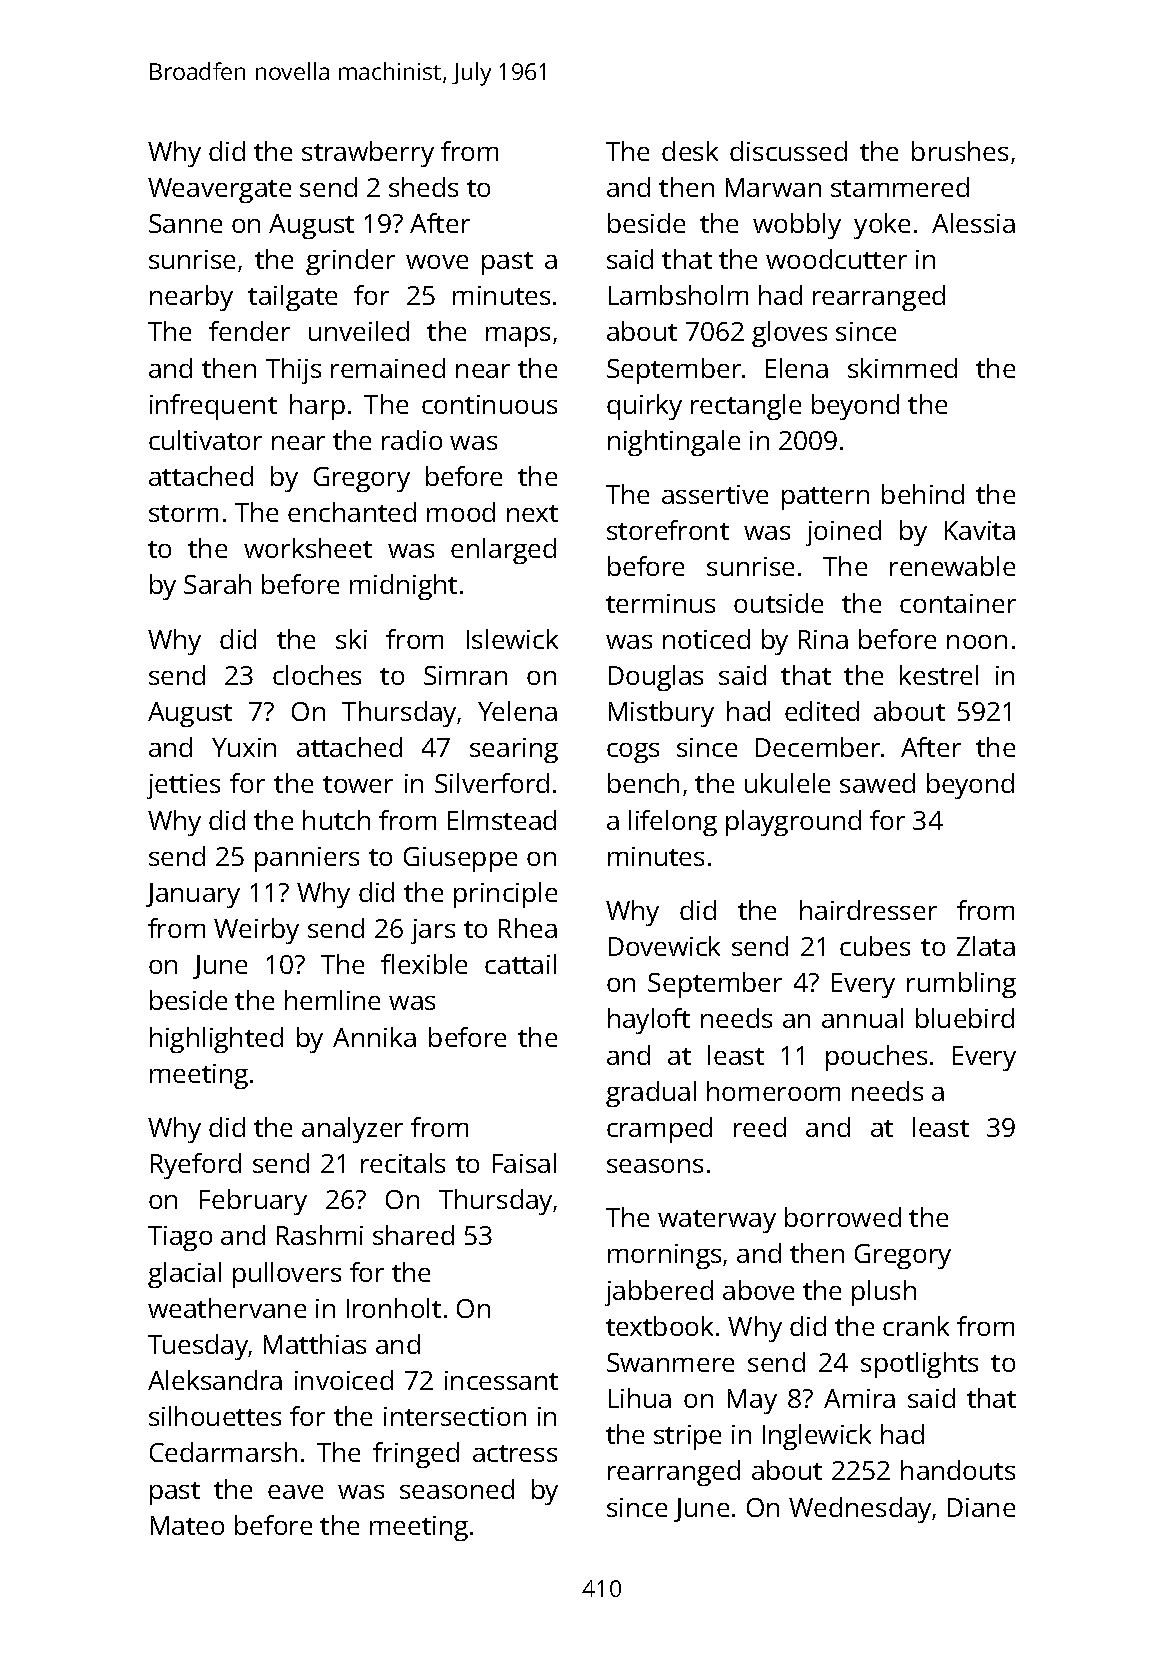 The image size is (1165, 1654). Describe the element at coordinates (674, 443) in the page. I see `nightingale` at that location.
